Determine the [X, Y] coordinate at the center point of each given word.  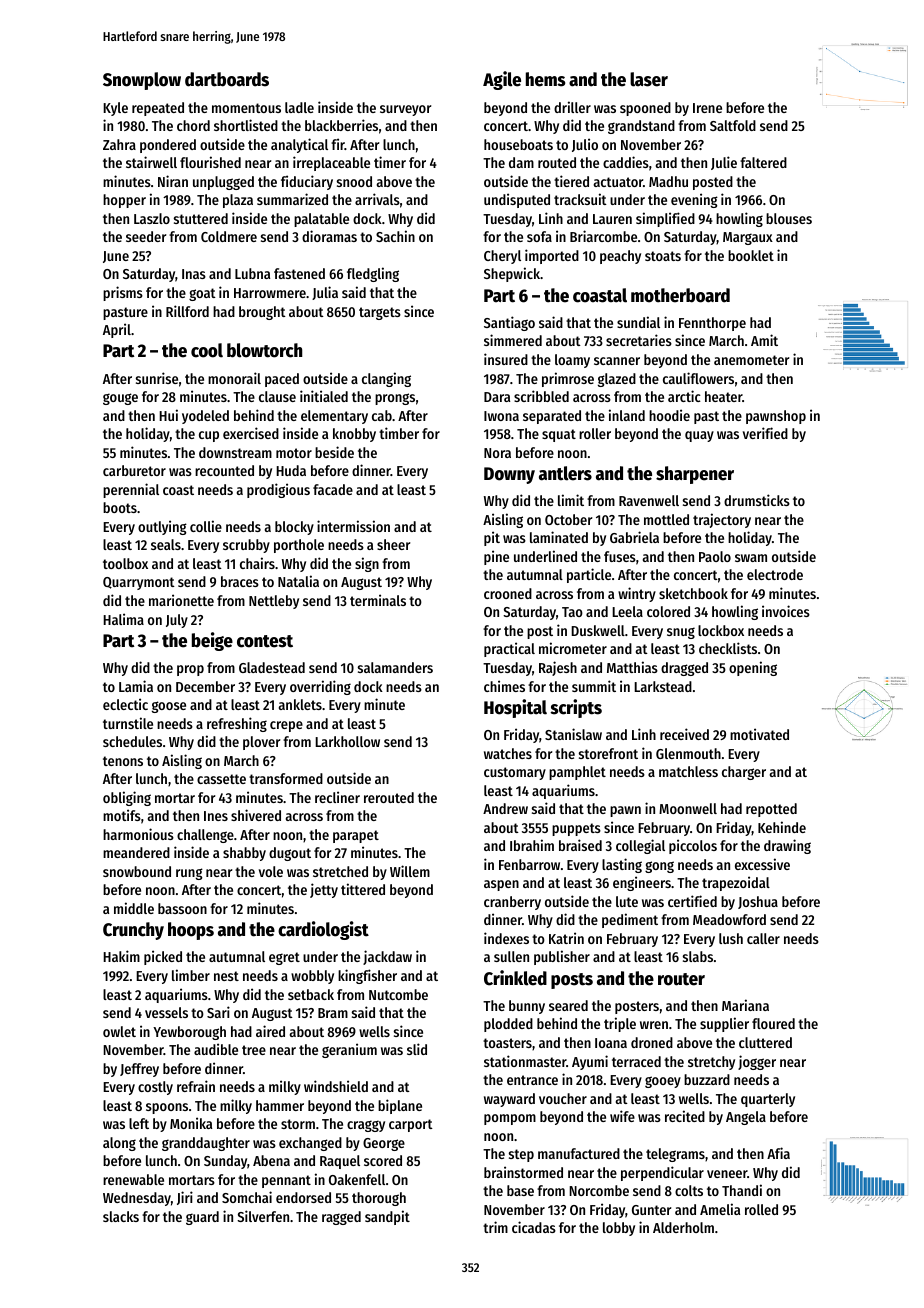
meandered [136, 852]
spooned [645, 109]
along [119, 1144]
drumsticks [757, 500]
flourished [210, 162]
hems [545, 79]
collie [206, 526]
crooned [508, 593]
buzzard [707, 1079]
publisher [562, 957]
